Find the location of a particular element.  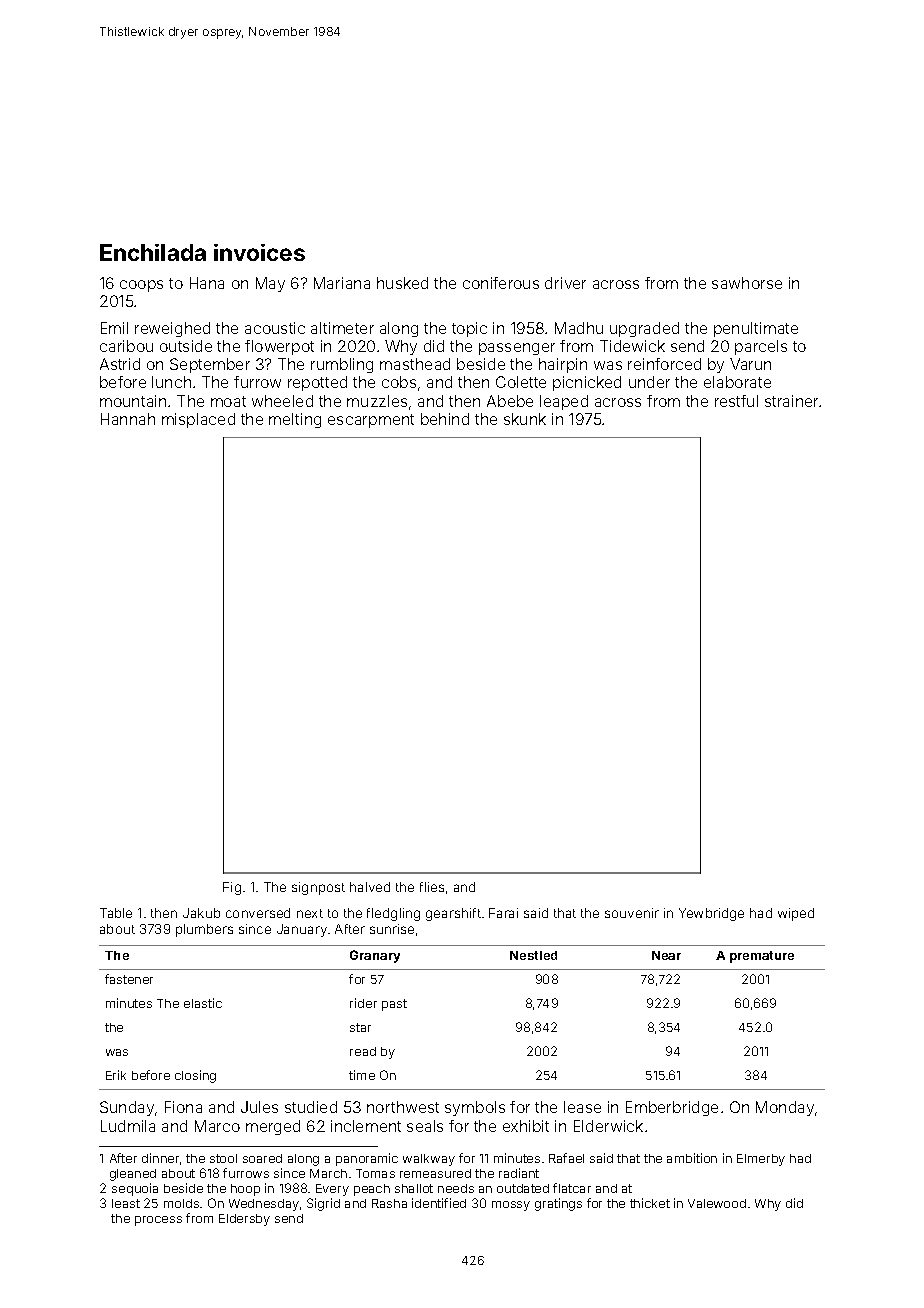

wiped is located at coordinates (796, 914).
